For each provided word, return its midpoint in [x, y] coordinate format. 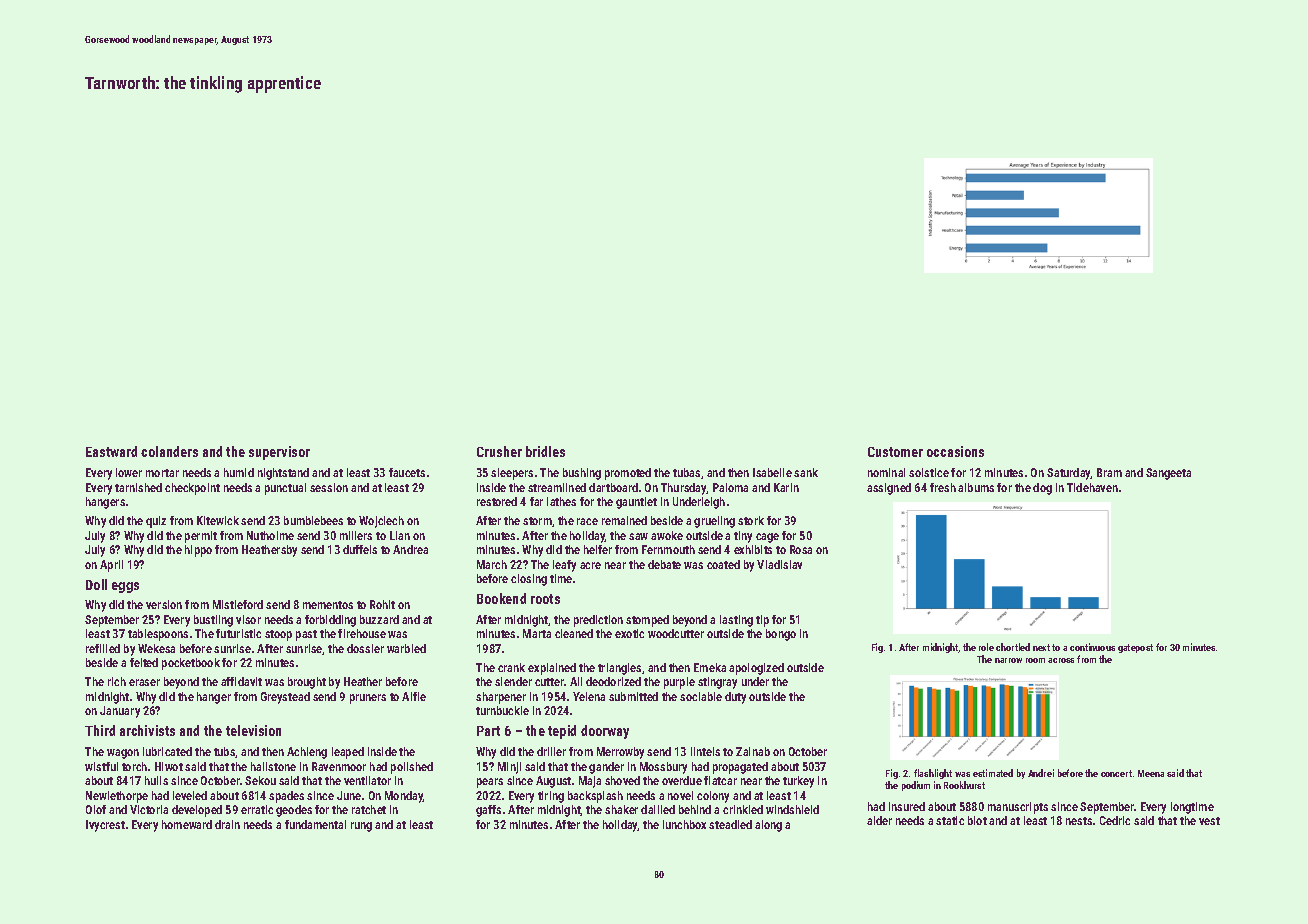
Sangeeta [1168, 474]
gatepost [1135, 648]
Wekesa [156, 648]
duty [735, 698]
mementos [328, 605]
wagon [123, 754]
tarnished [138, 487]
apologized [756, 669]
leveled [190, 795]
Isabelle [772, 472]
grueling [714, 522]
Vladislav [779, 564]
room [1035, 660]
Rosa [801, 549]
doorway [605, 732]
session [329, 487]
